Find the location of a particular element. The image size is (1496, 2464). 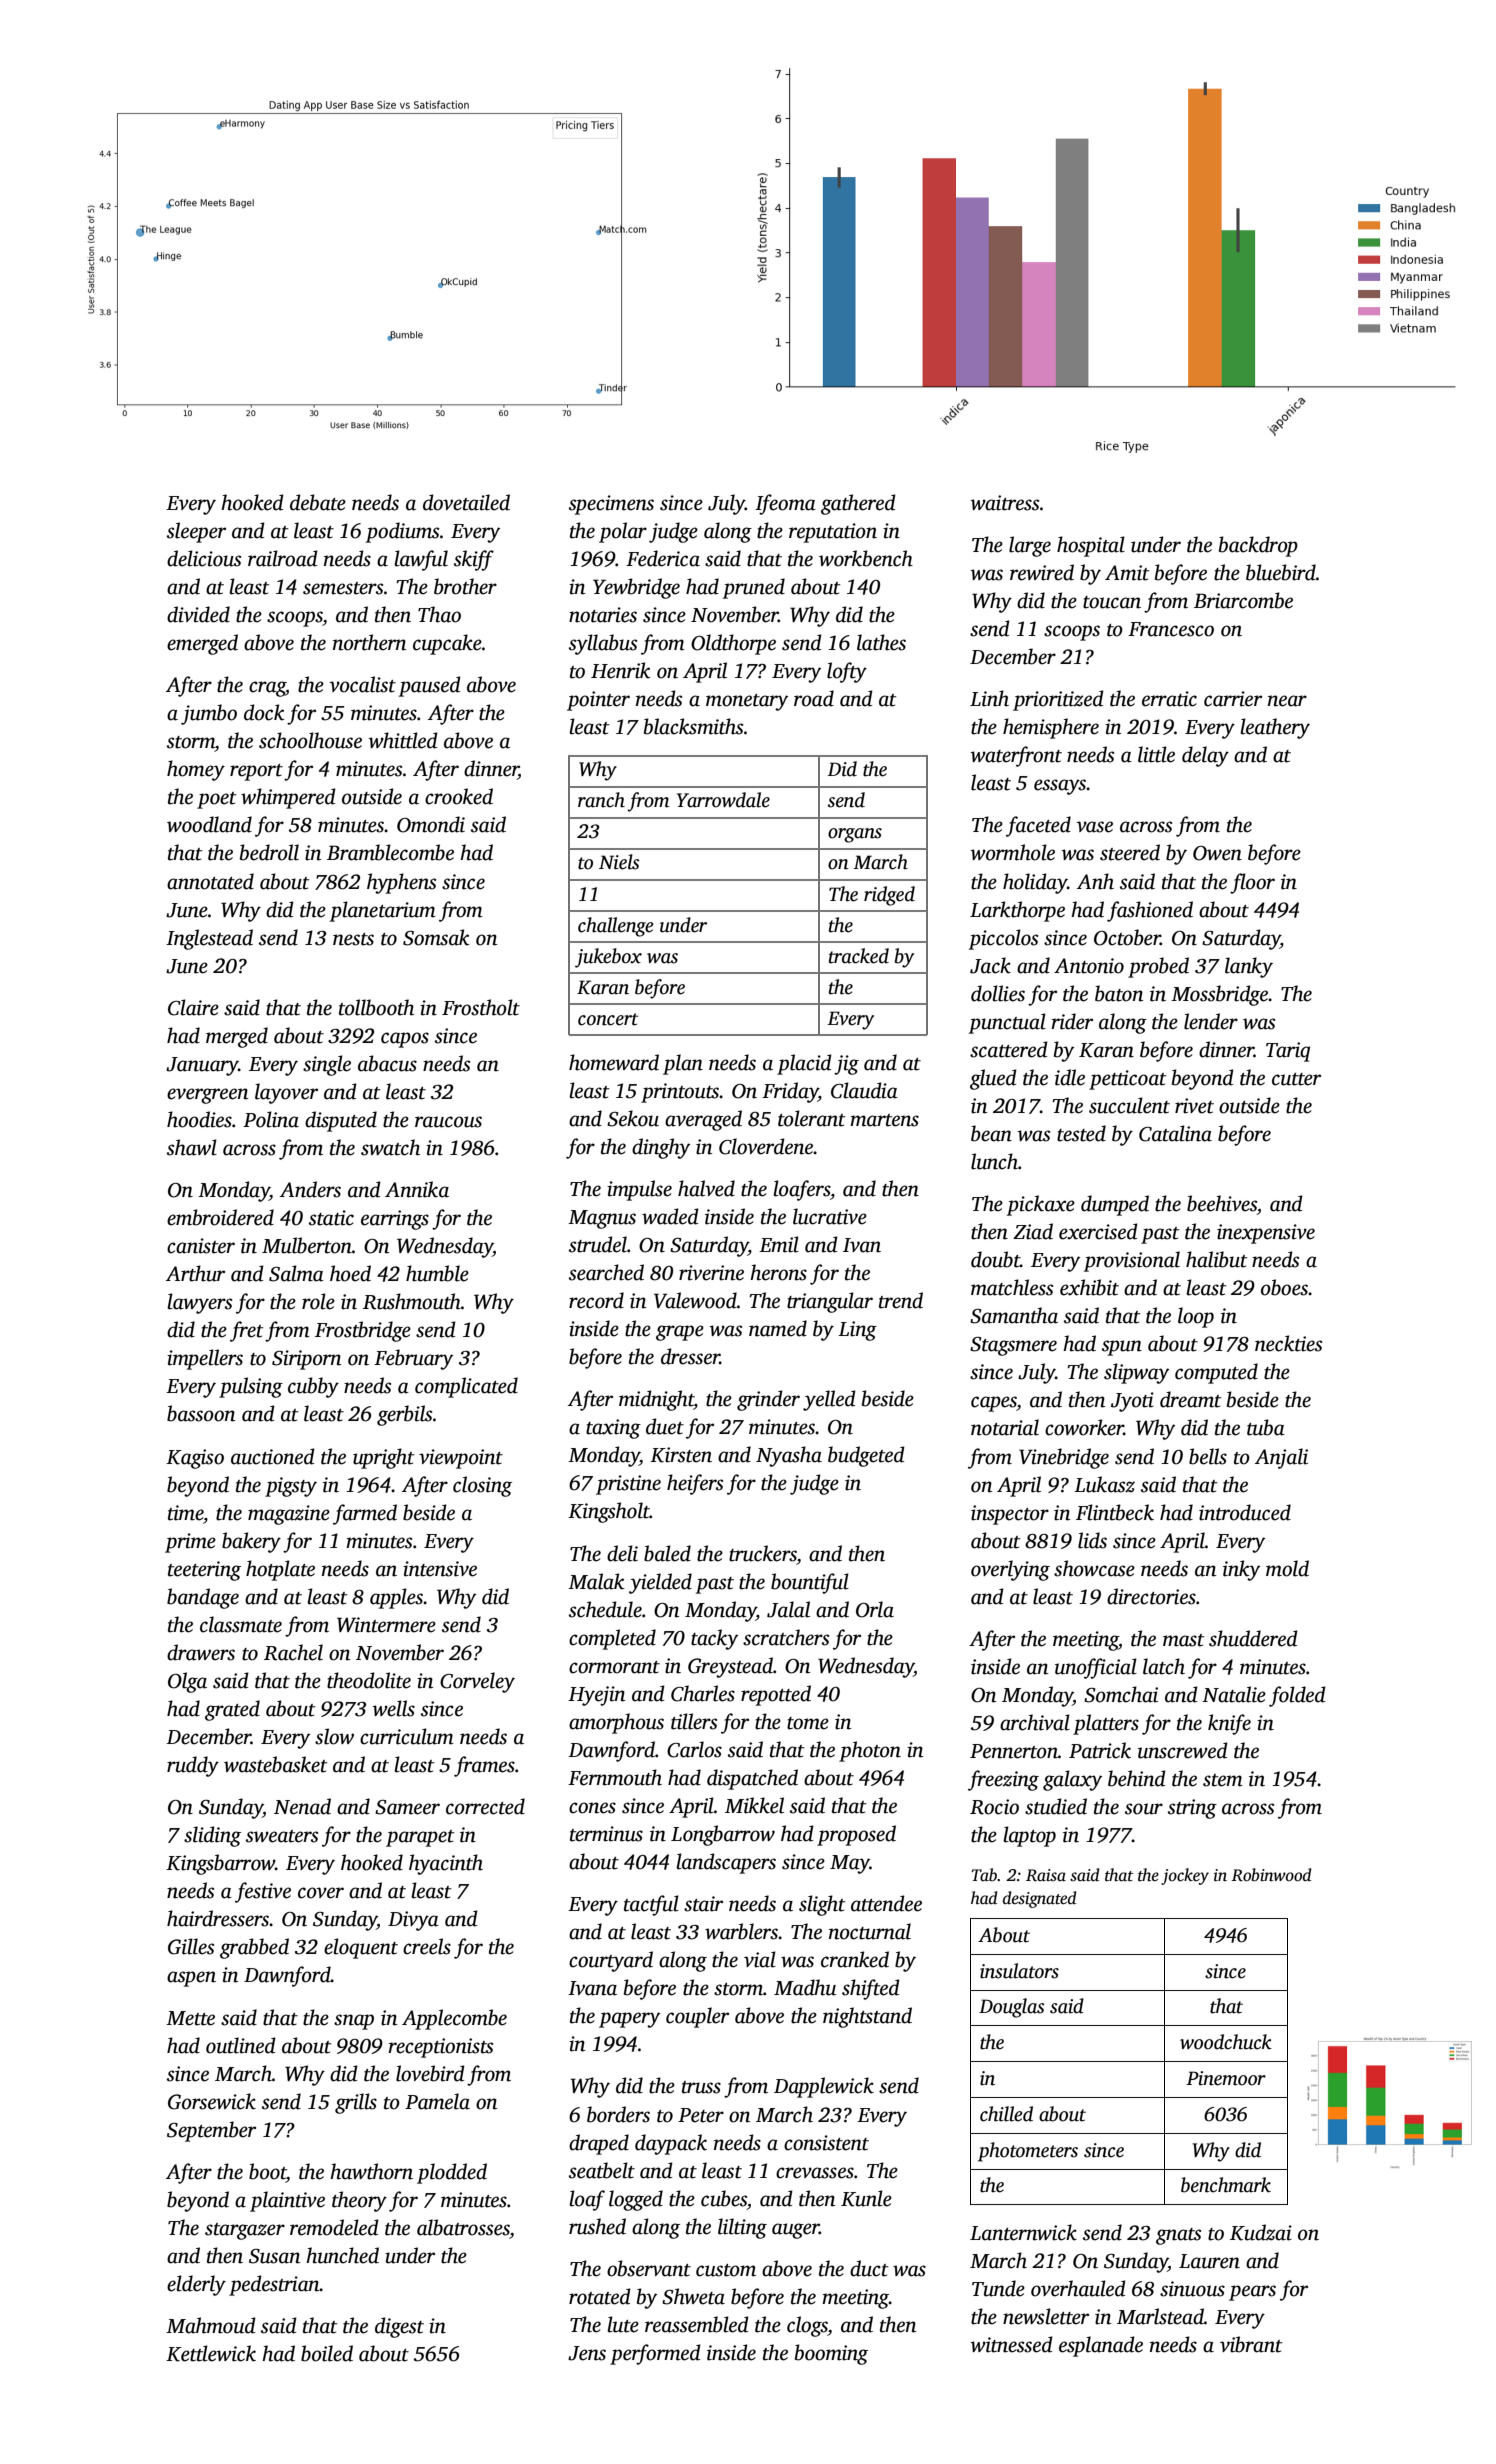

chilled is located at coordinates (1006, 2114).
